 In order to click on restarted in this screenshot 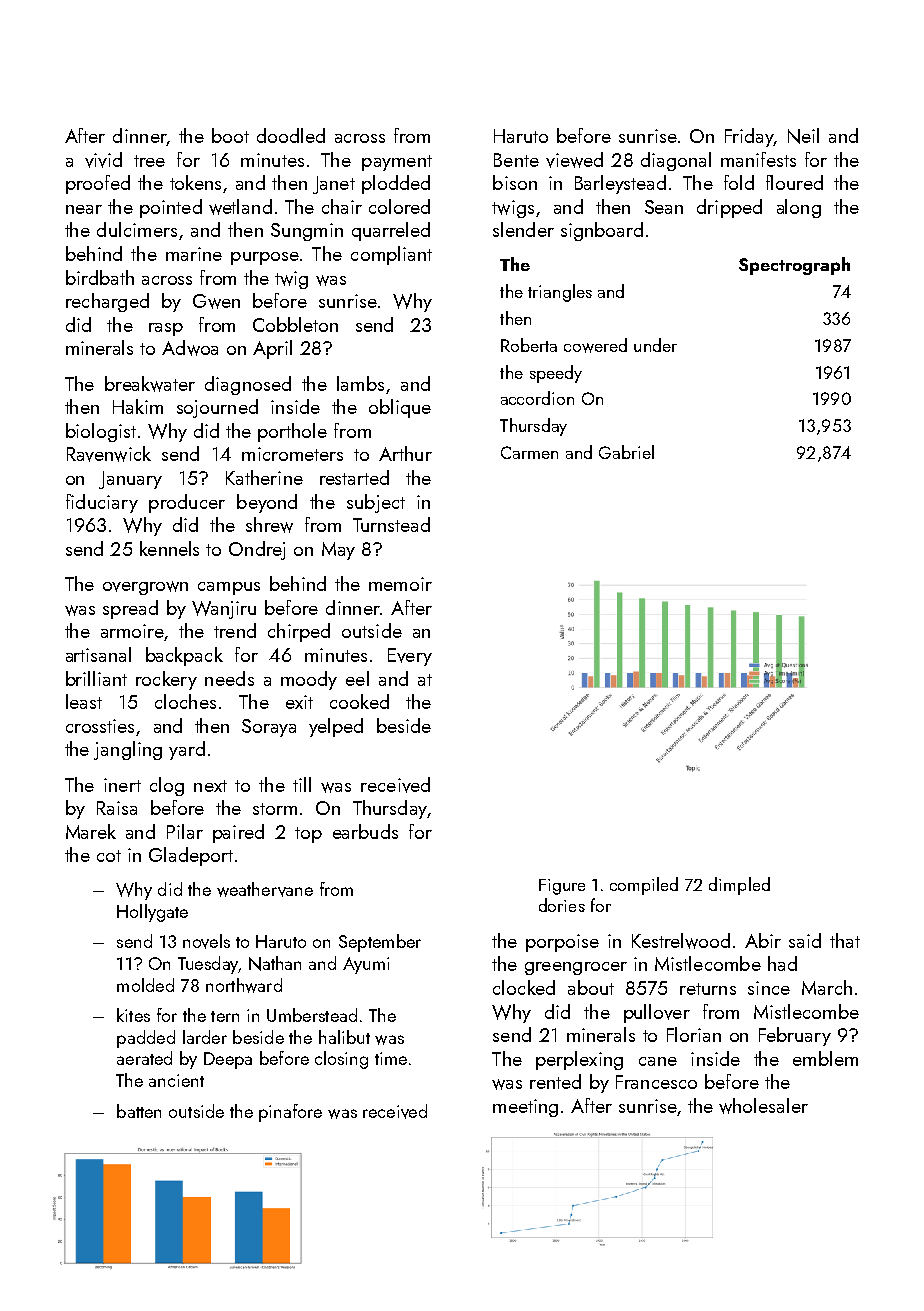, I will do `click(354, 477)`.
